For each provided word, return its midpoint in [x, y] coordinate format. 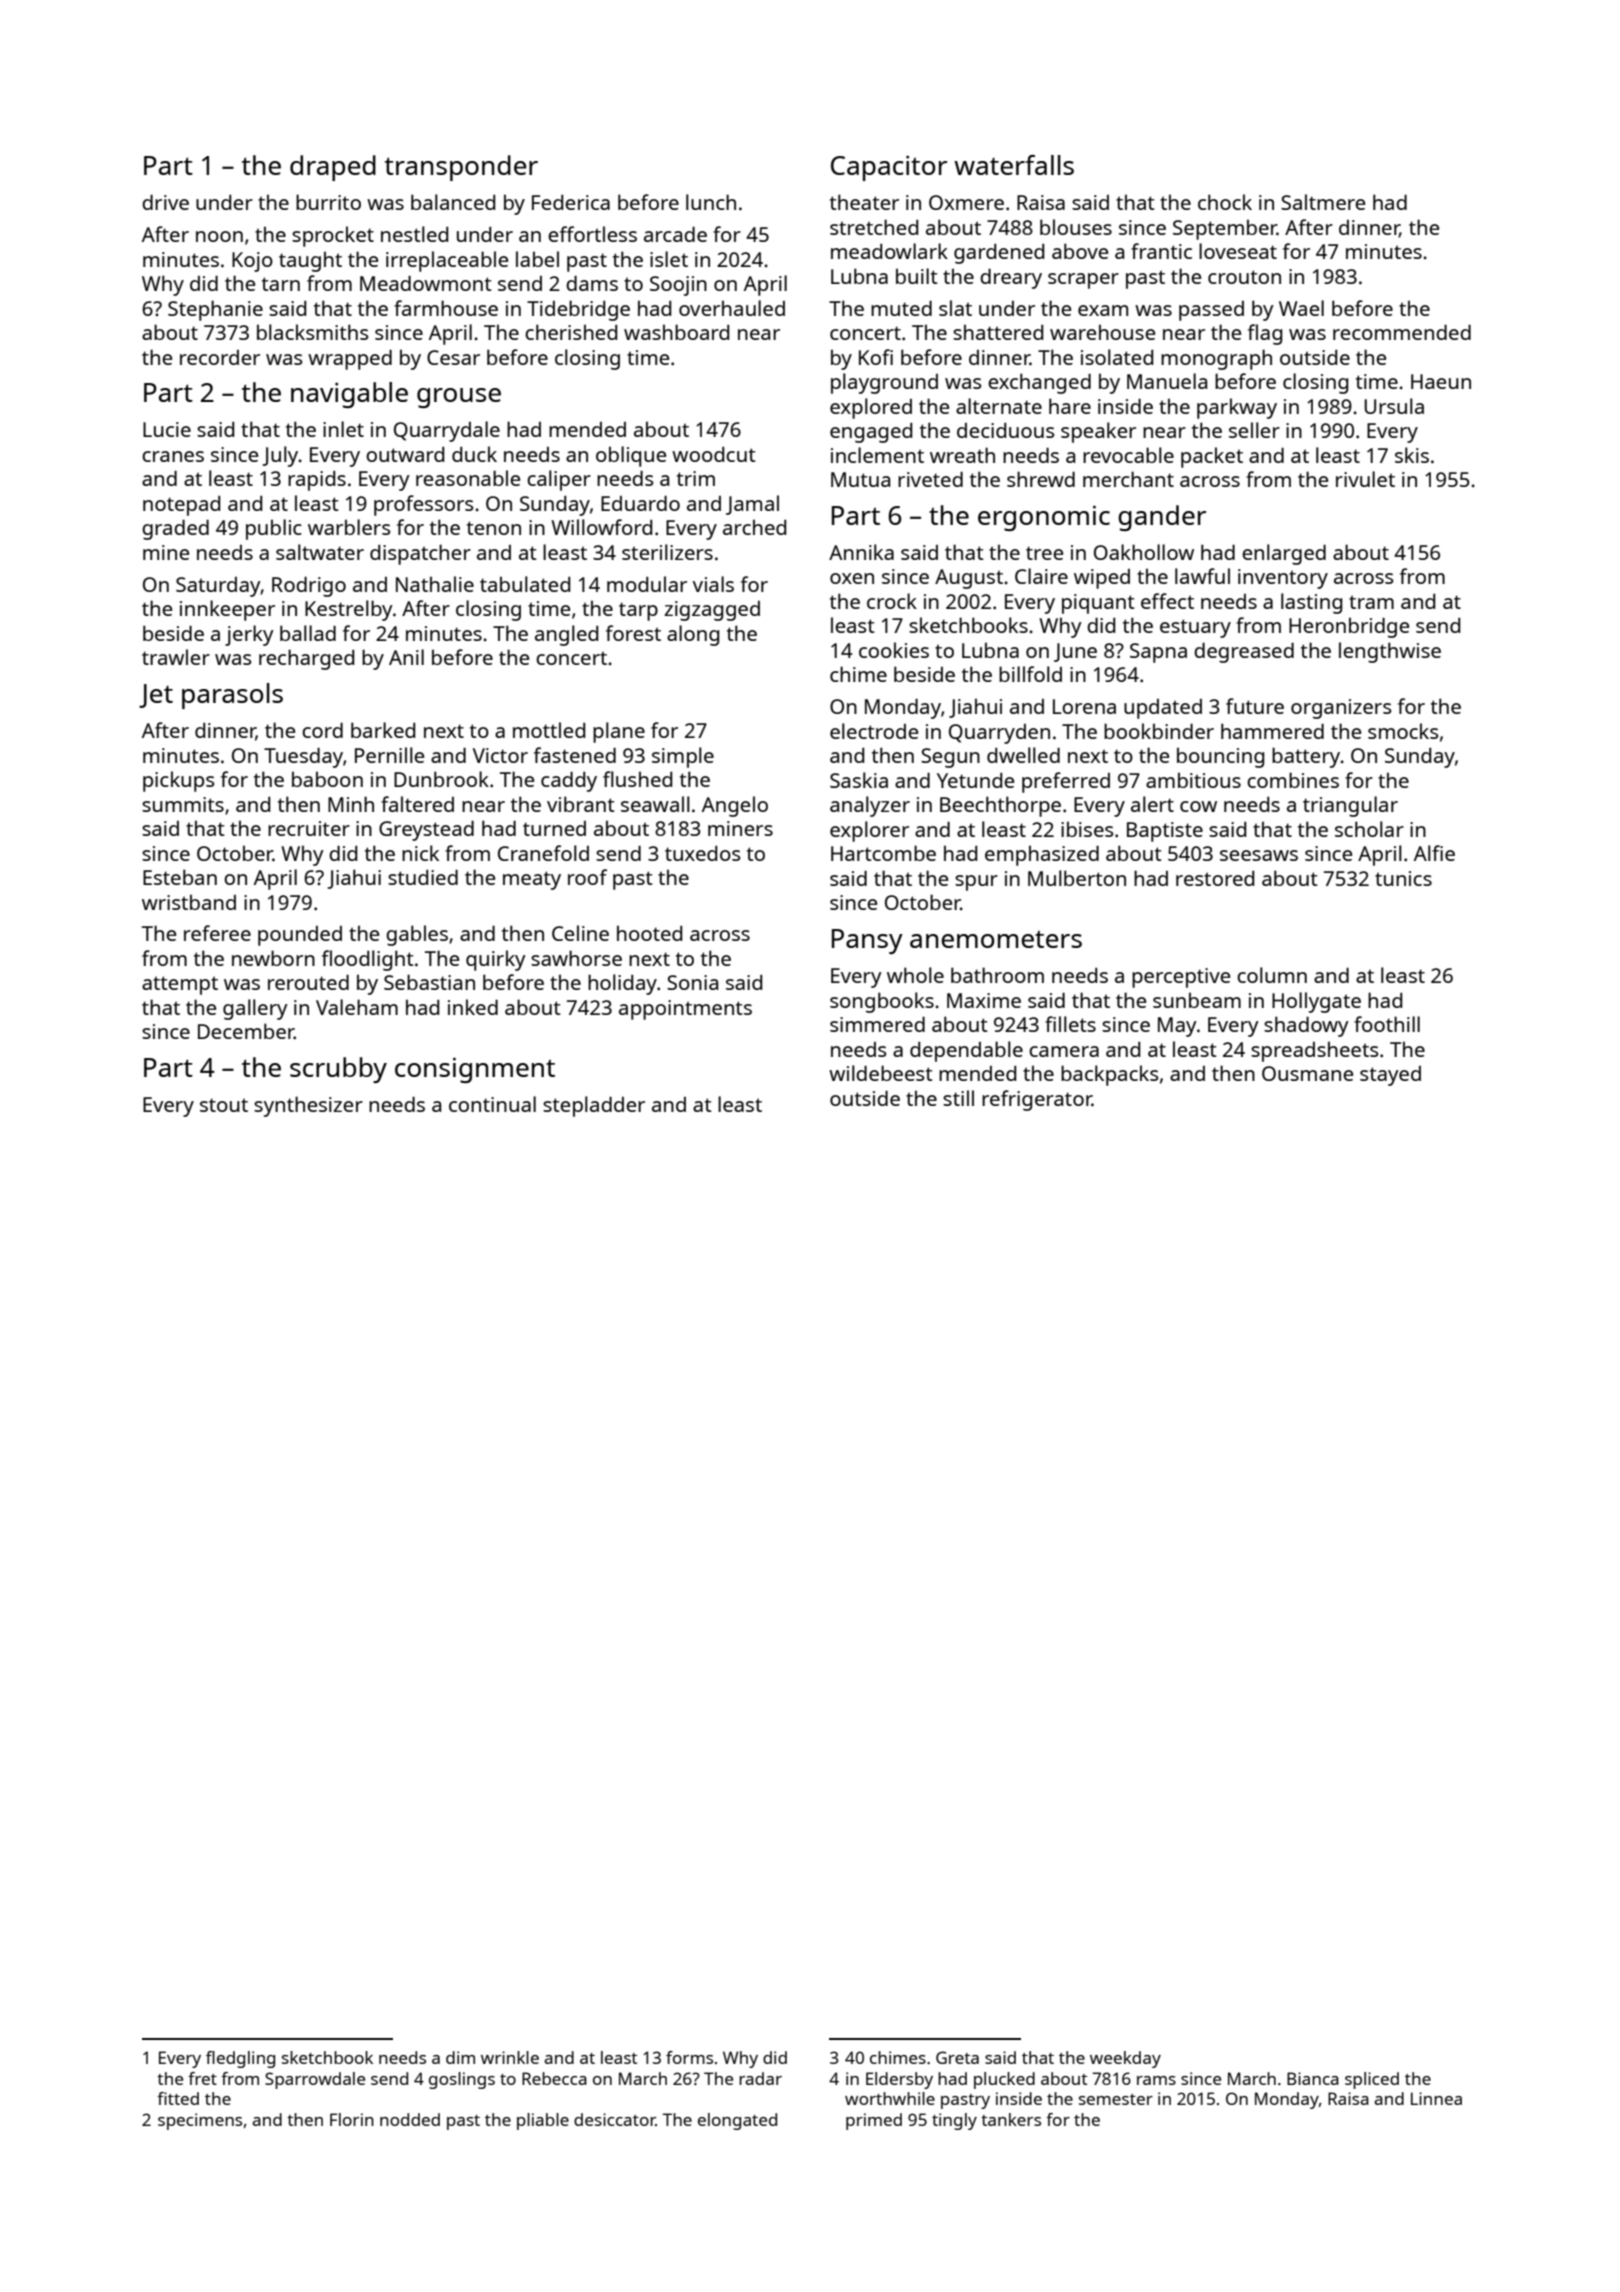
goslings [462, 2080]
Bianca [1313, 2078]
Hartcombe [883, 853]
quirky [496, 960]
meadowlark [889, 251]
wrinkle [510, 2057]
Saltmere [1323, 202]
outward [405, 454]
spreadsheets [1314, 1051]
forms [689, 2057]
